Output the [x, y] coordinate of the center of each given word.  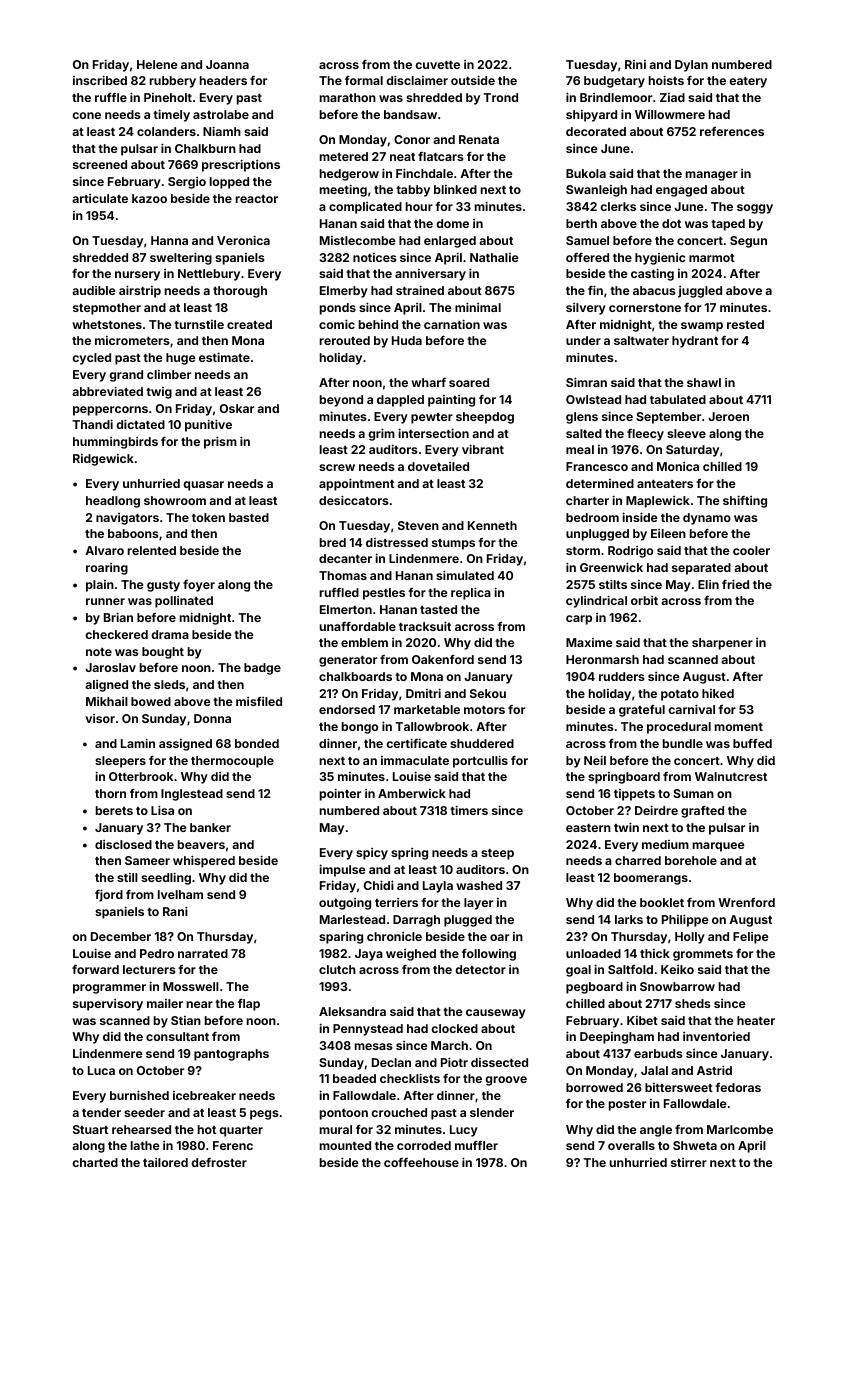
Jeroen [728, 416]
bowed [151, 701]
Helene [157, 64]
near [200, 1004]
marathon [348, 97]
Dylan [691, 66]
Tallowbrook [432, 726]
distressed [397, 542]
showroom [175, 500]
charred [638, 860]
